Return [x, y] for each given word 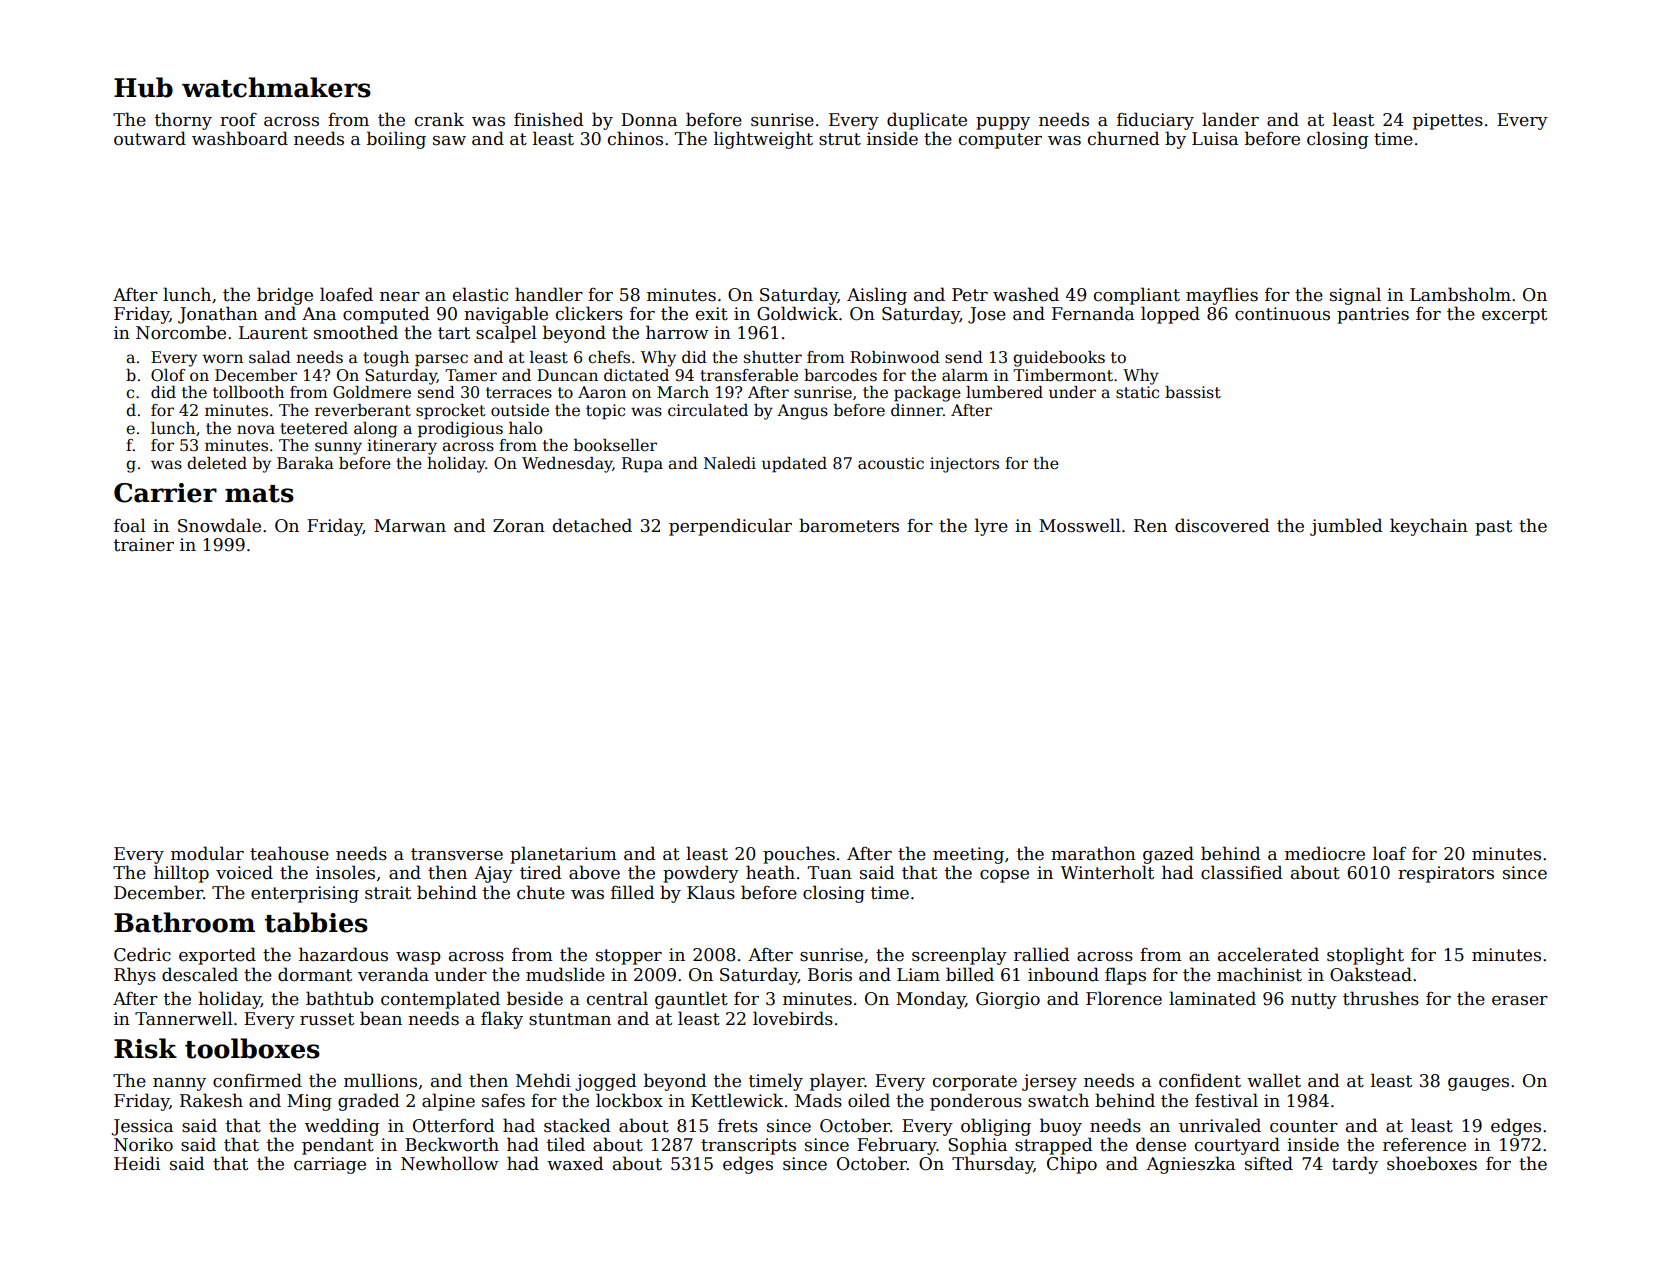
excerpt [1514, 316]
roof [238, 120]
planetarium [563, 855]
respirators [1446, 874]
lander [1230, 119]
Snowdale [219, 525]
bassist [1193, 392]
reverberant [363, 410]
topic [605, 412]
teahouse [289, 853]
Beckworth [452, 1144]
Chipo [1072, 1165]
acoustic [891, 463]
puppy [1003, 123]
